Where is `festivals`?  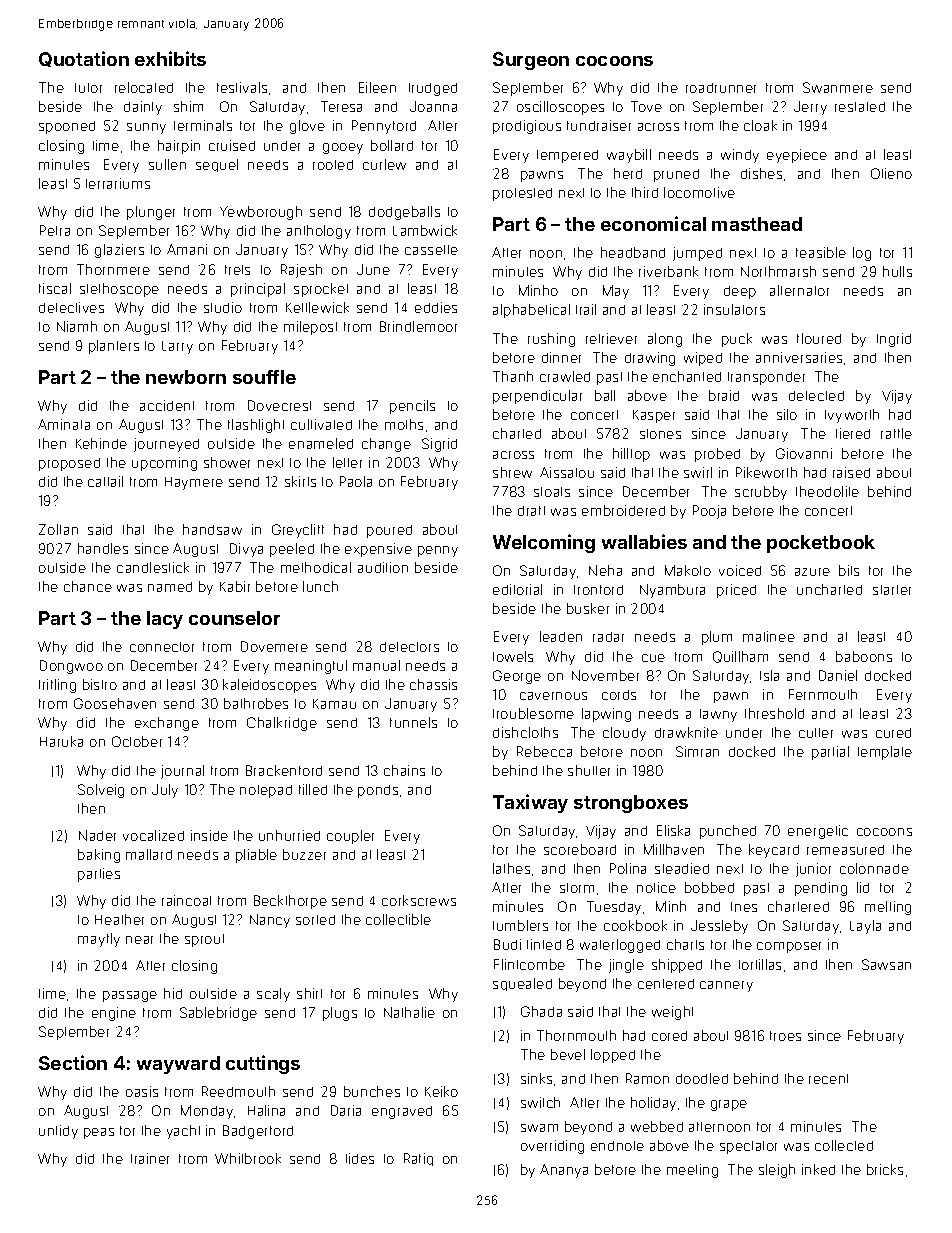 festivals is located at coordinates (242, 87).
